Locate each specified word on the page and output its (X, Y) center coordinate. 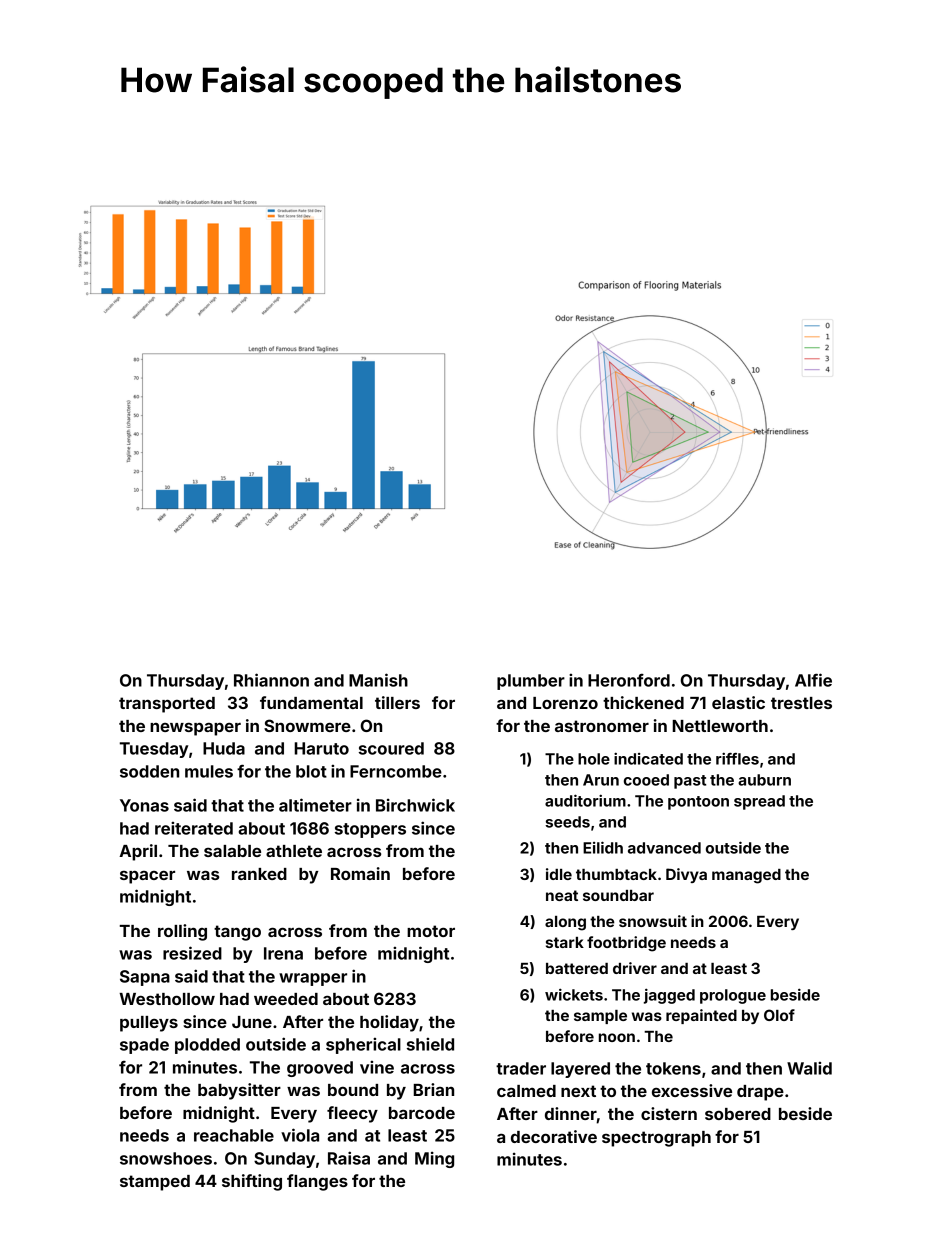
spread (759, 802)
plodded (207, 1046)
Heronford (629, 680)
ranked (259, 874)
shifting (252, 1182)
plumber (531, 682)
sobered (738, 1114)
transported (167, 705)
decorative (554, 1136)
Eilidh (603, 847)
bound (353, 1090)
